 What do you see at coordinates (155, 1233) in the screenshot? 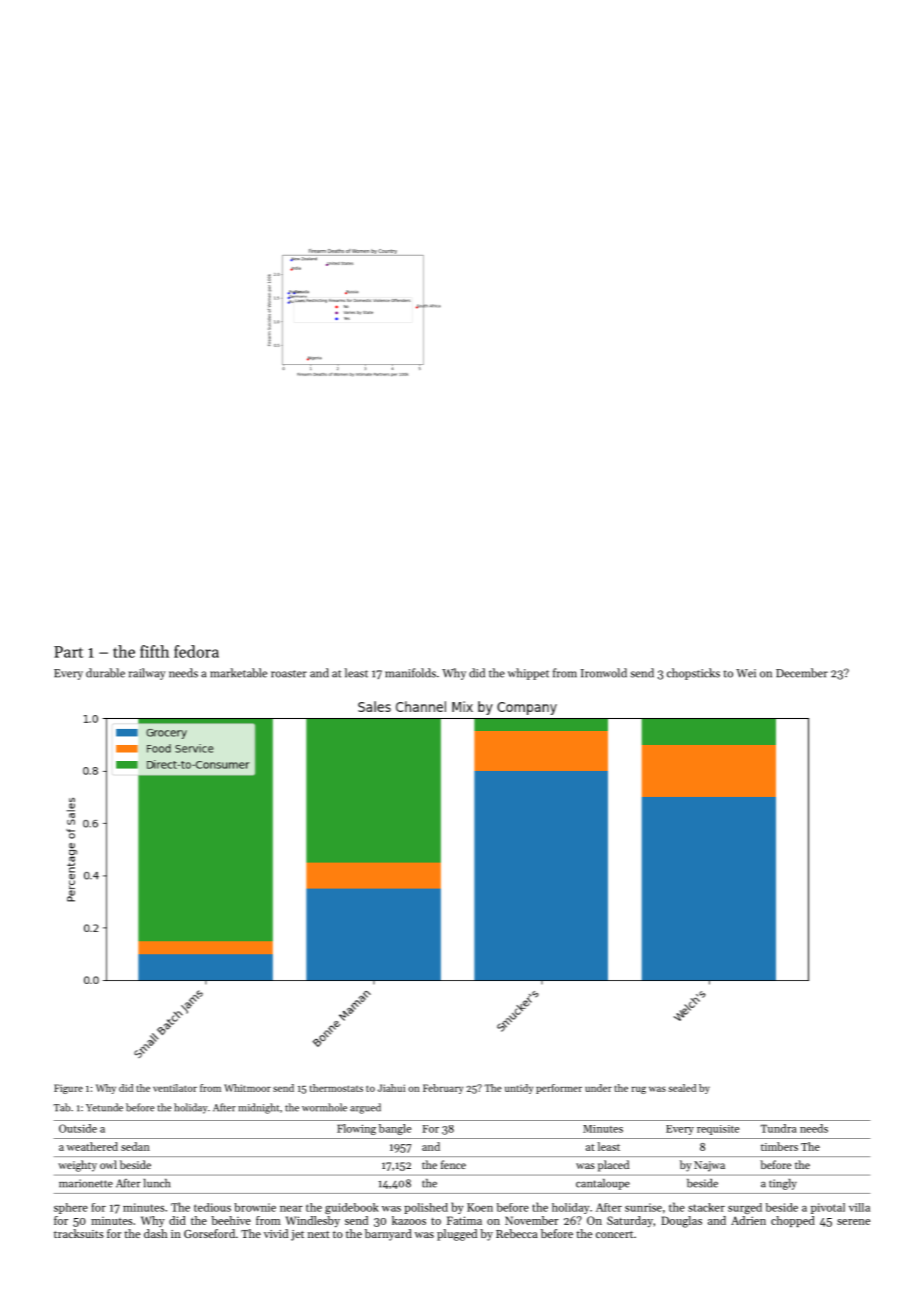
I see `dash` at bounding box center [155, 1233].
